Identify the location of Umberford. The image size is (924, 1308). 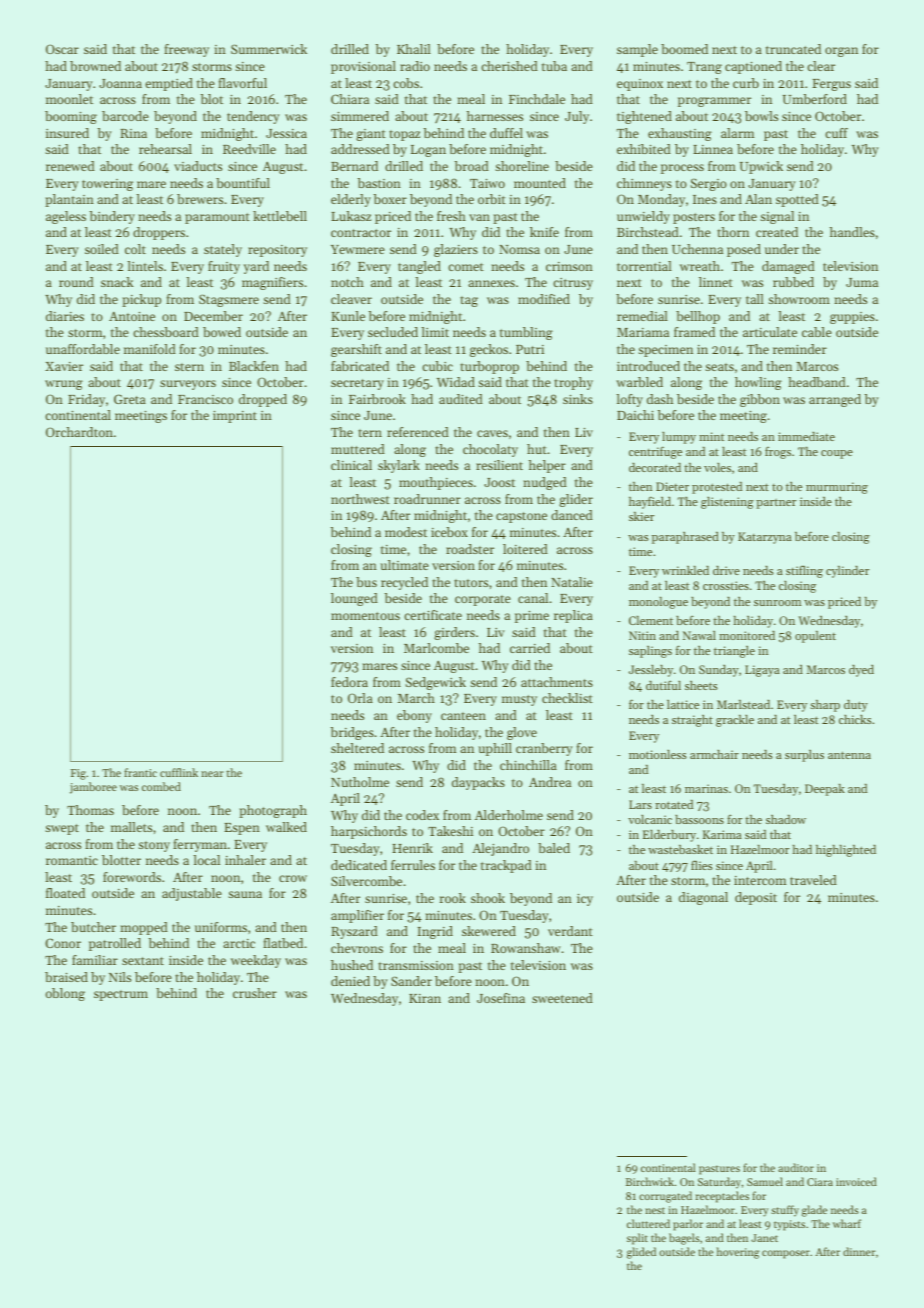
(815, 99).
